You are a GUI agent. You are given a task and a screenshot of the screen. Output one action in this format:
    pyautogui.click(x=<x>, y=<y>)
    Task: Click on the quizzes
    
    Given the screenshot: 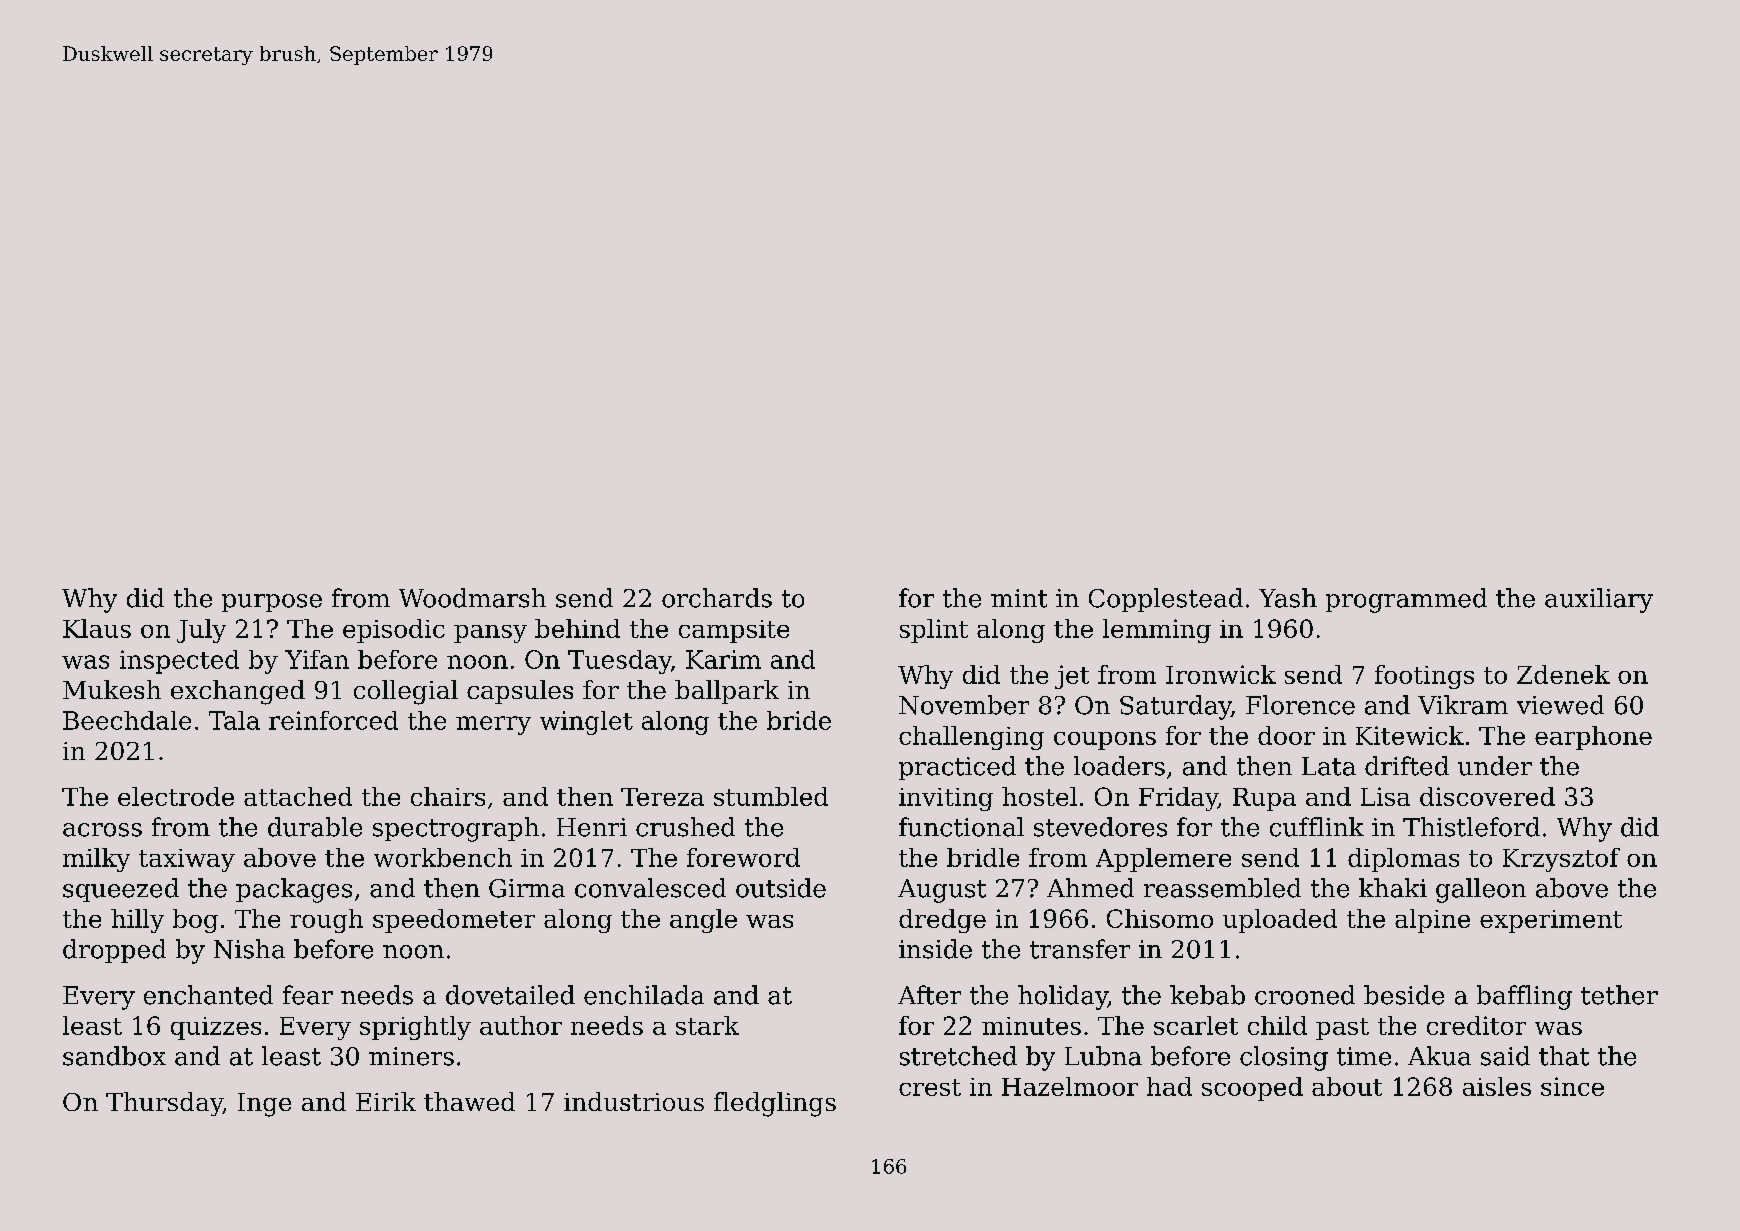 What is the action you would take?
    pyautogui.click(x=216, y=1028)
